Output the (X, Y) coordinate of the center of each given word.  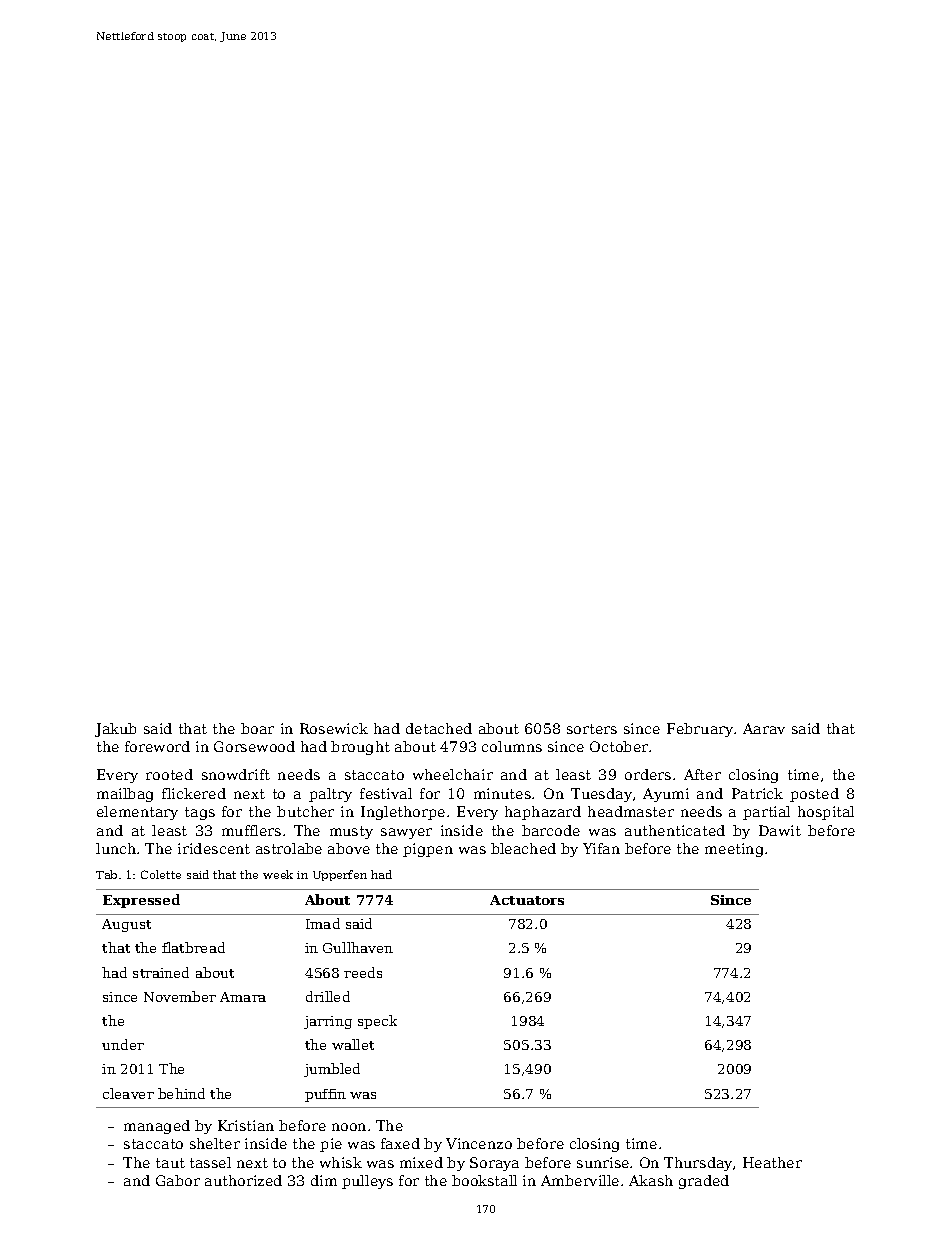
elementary (137, 813)
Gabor (178, 1180)
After (702, 774)
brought (360, 748)
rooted (169, 774)
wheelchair (453, 774)
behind (181, 1093)
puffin (325, 1095)
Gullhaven (358, 947)
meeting (734, 850)
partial (766, 813)
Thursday (698, 1164)
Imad (323, 923)
